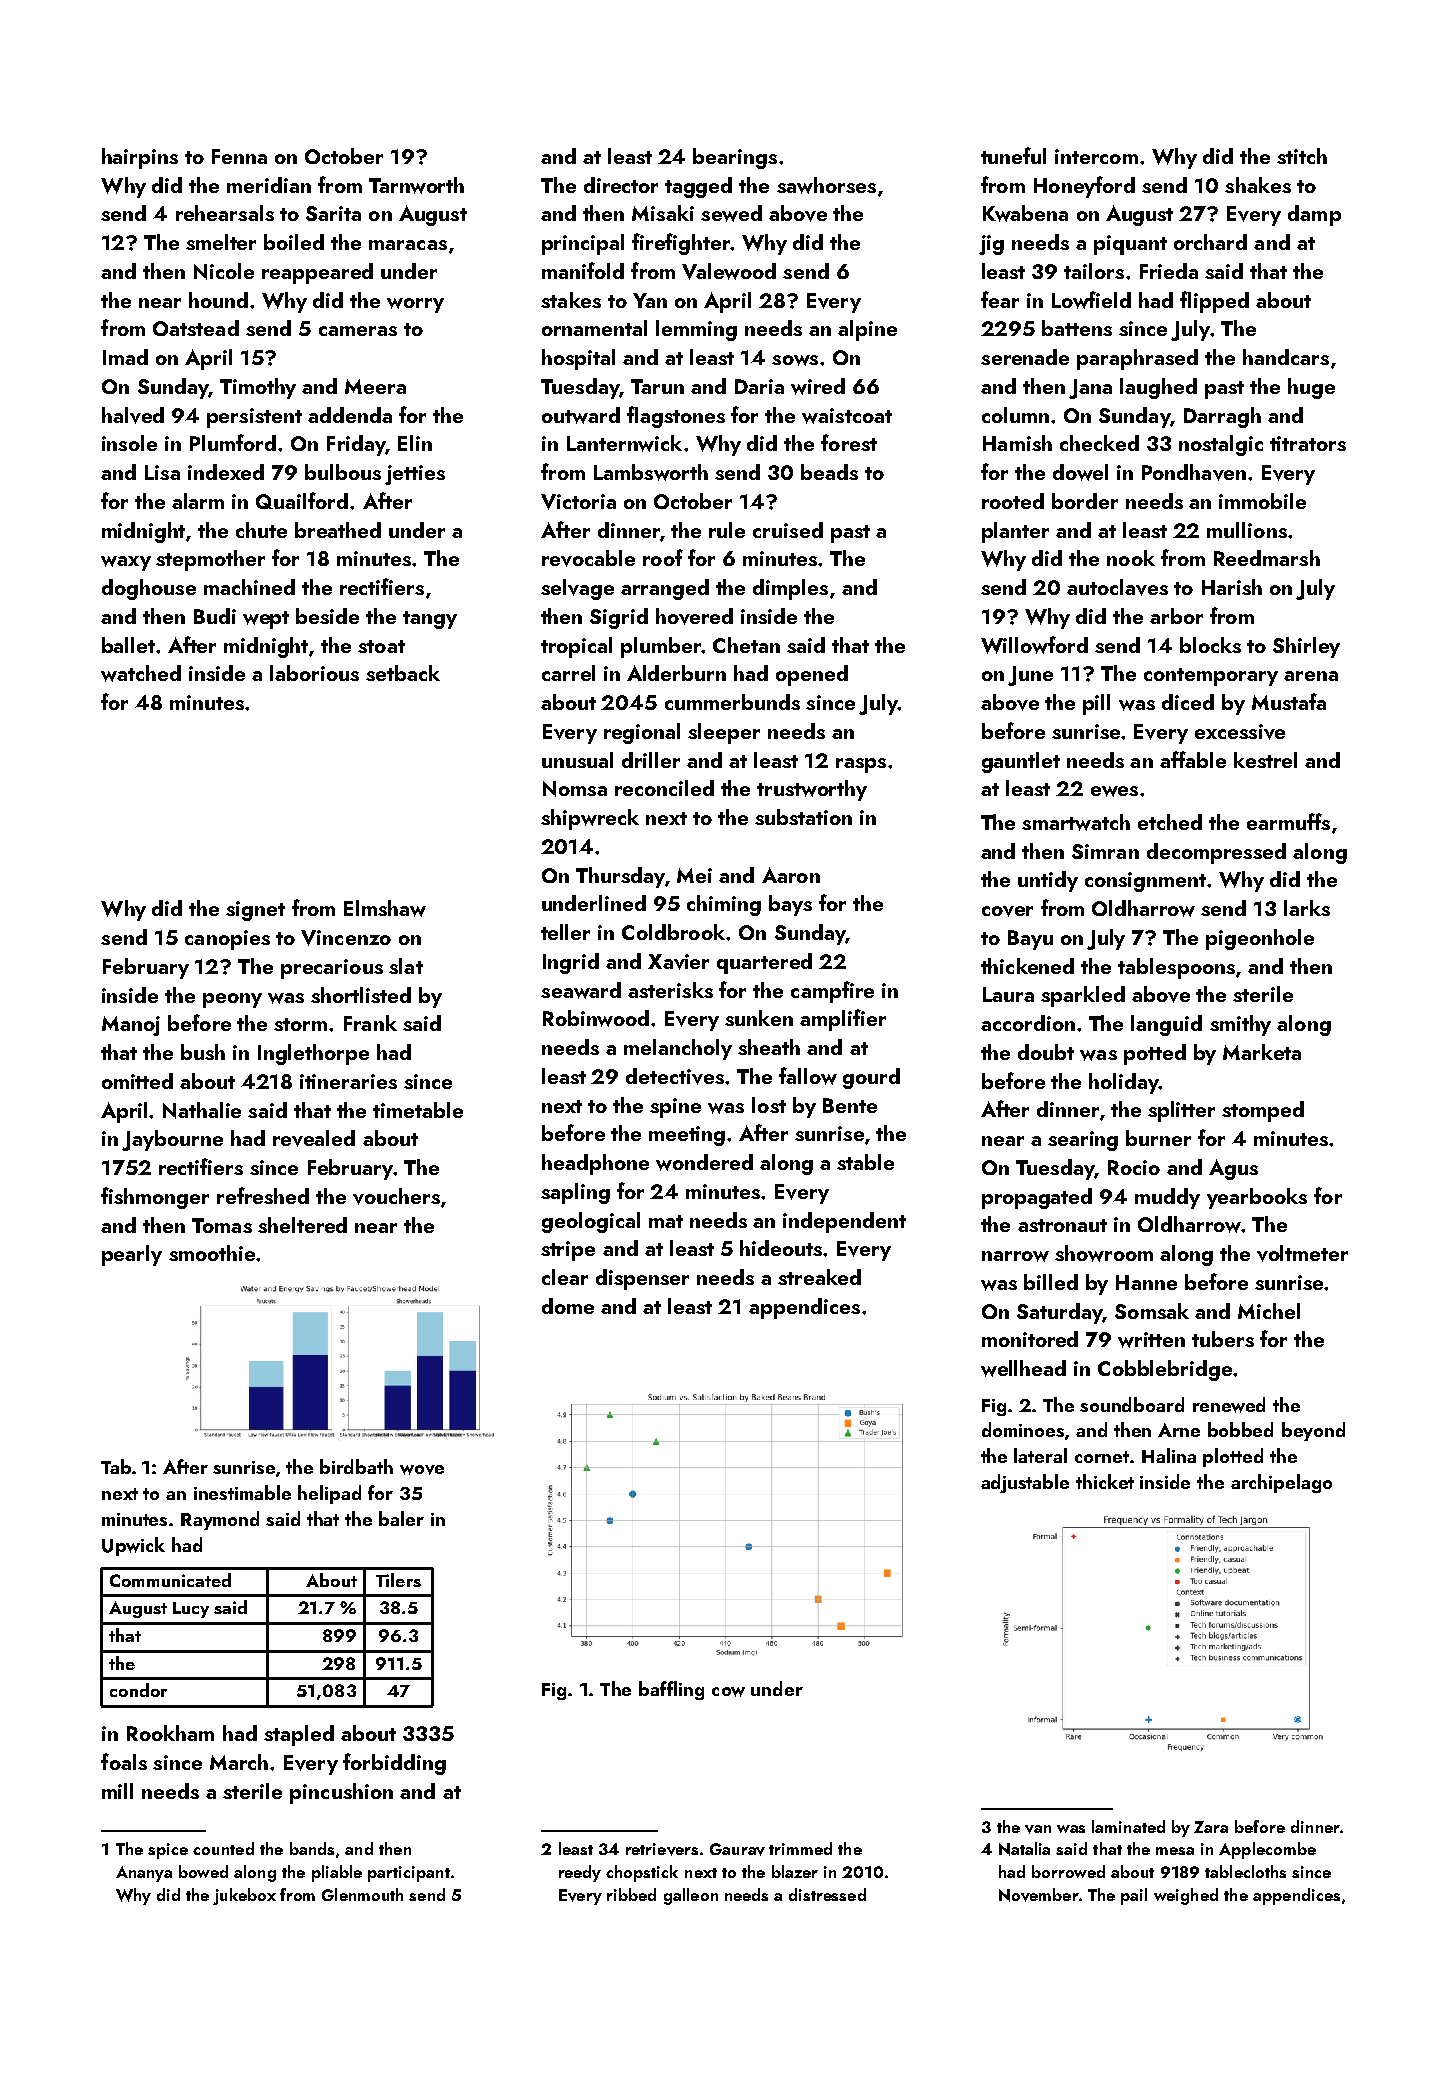 The width and height of the page is (1450, 2100). I want to click on sheltered, so click(302, 1225).
